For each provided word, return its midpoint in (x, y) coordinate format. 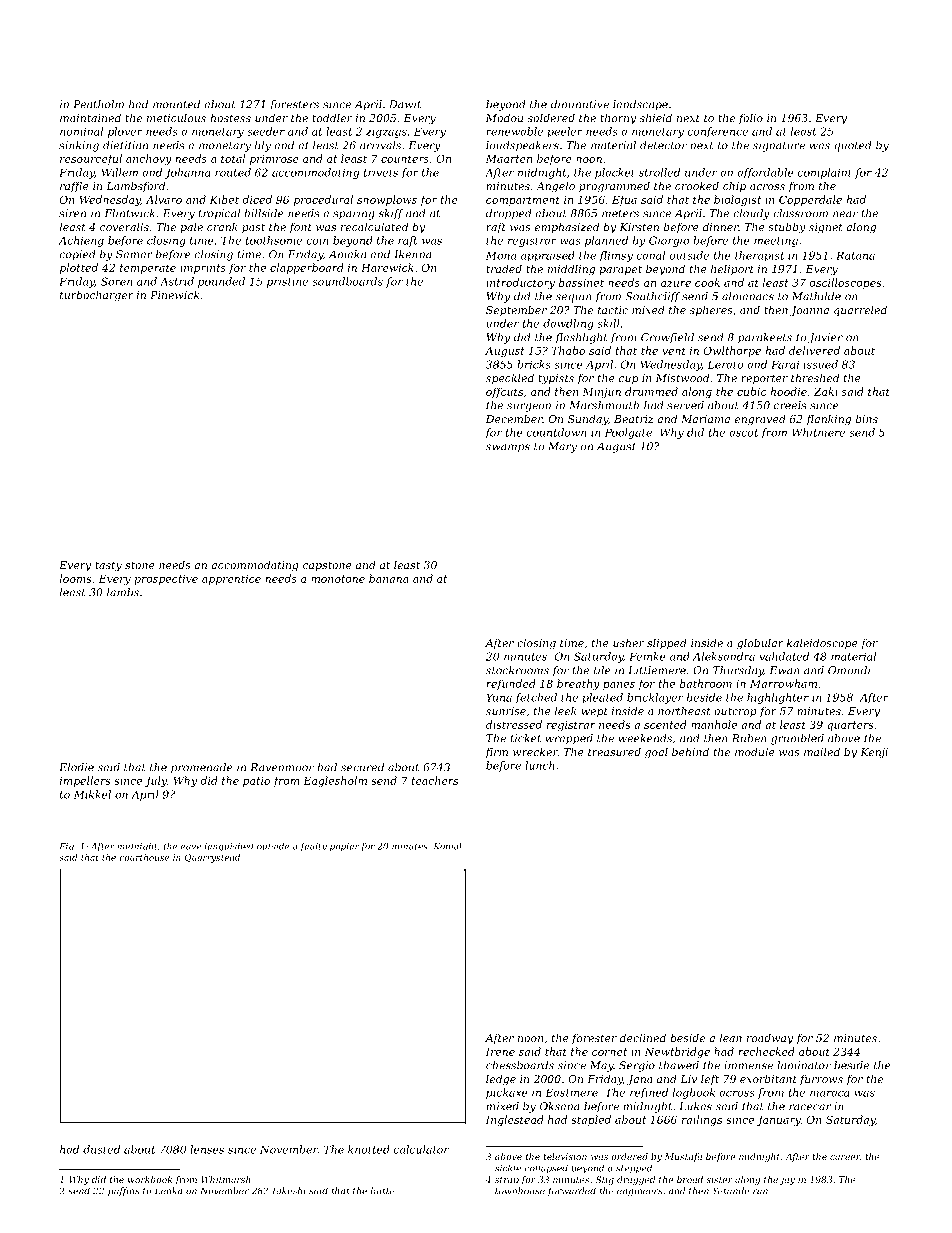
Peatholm (98, 104)
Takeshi (288, 1191)
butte (382, 1191)
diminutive (580, 104)
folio (751, 118)
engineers (639, 1192)
